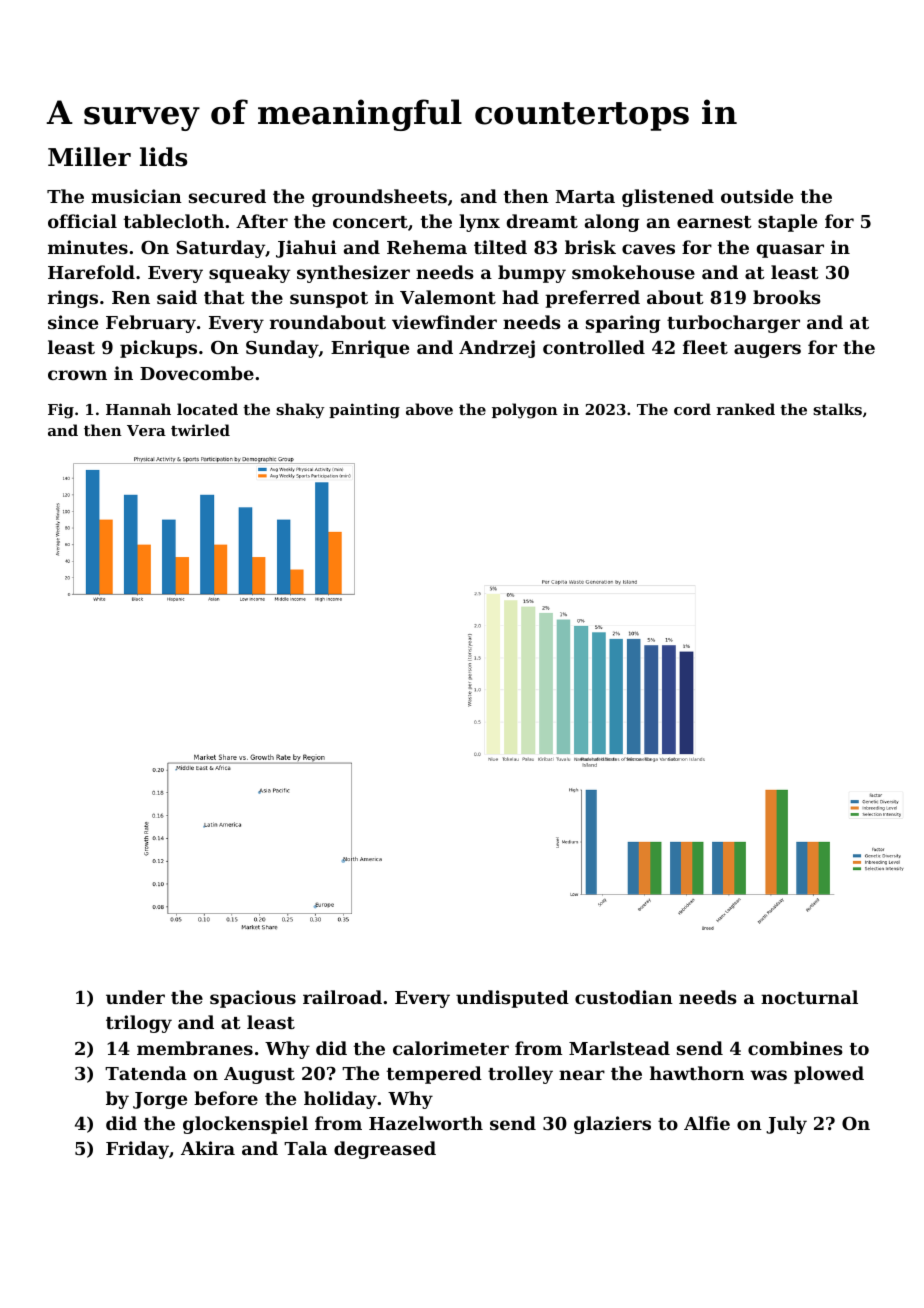 This screenshot has width=924, height=1308. I want to click on above, so click(429, 409).
